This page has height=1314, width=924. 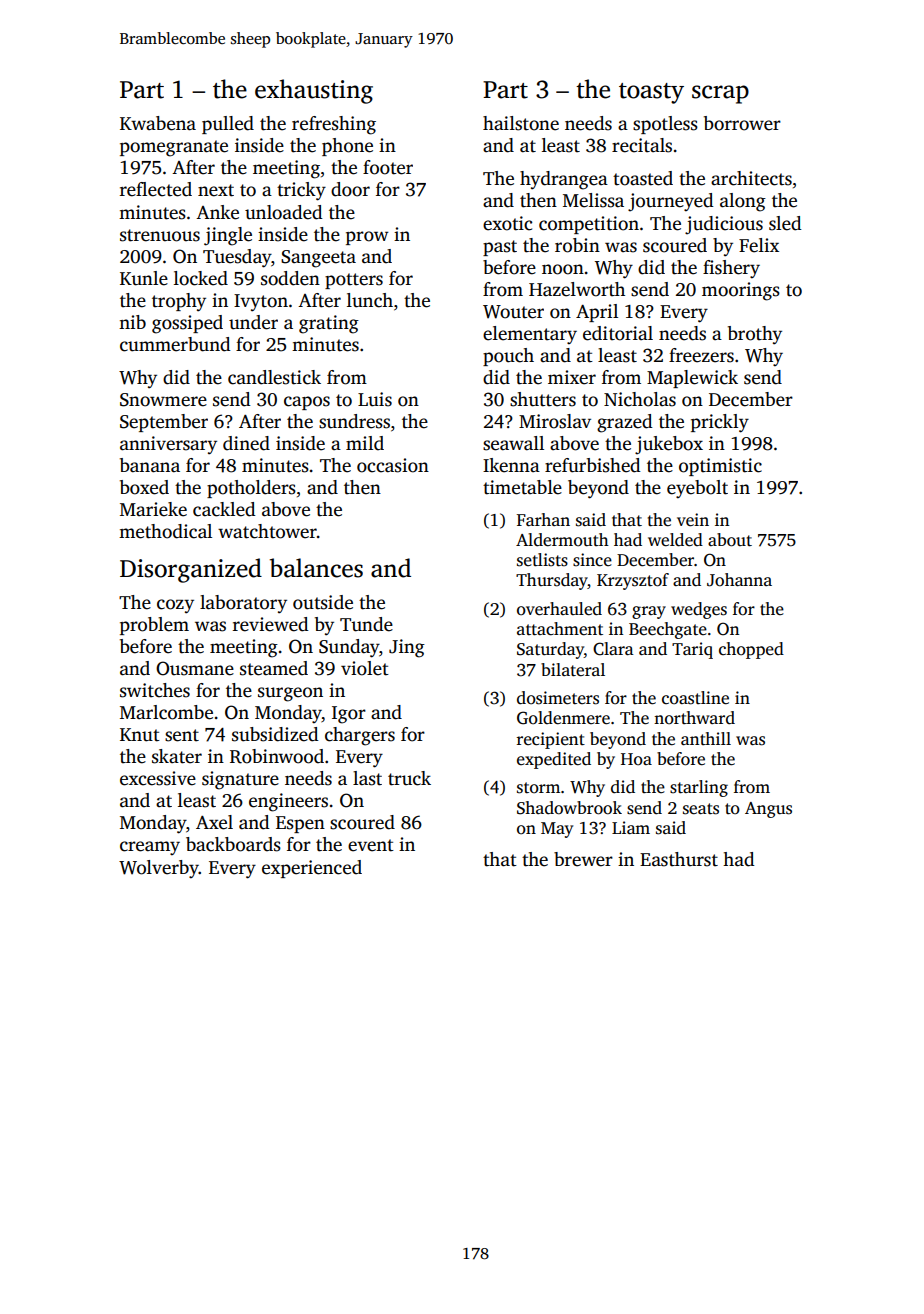 What do you see at coordinates (156, 189) in the page?
I see `reflected` at bounding box center [156, 189].
